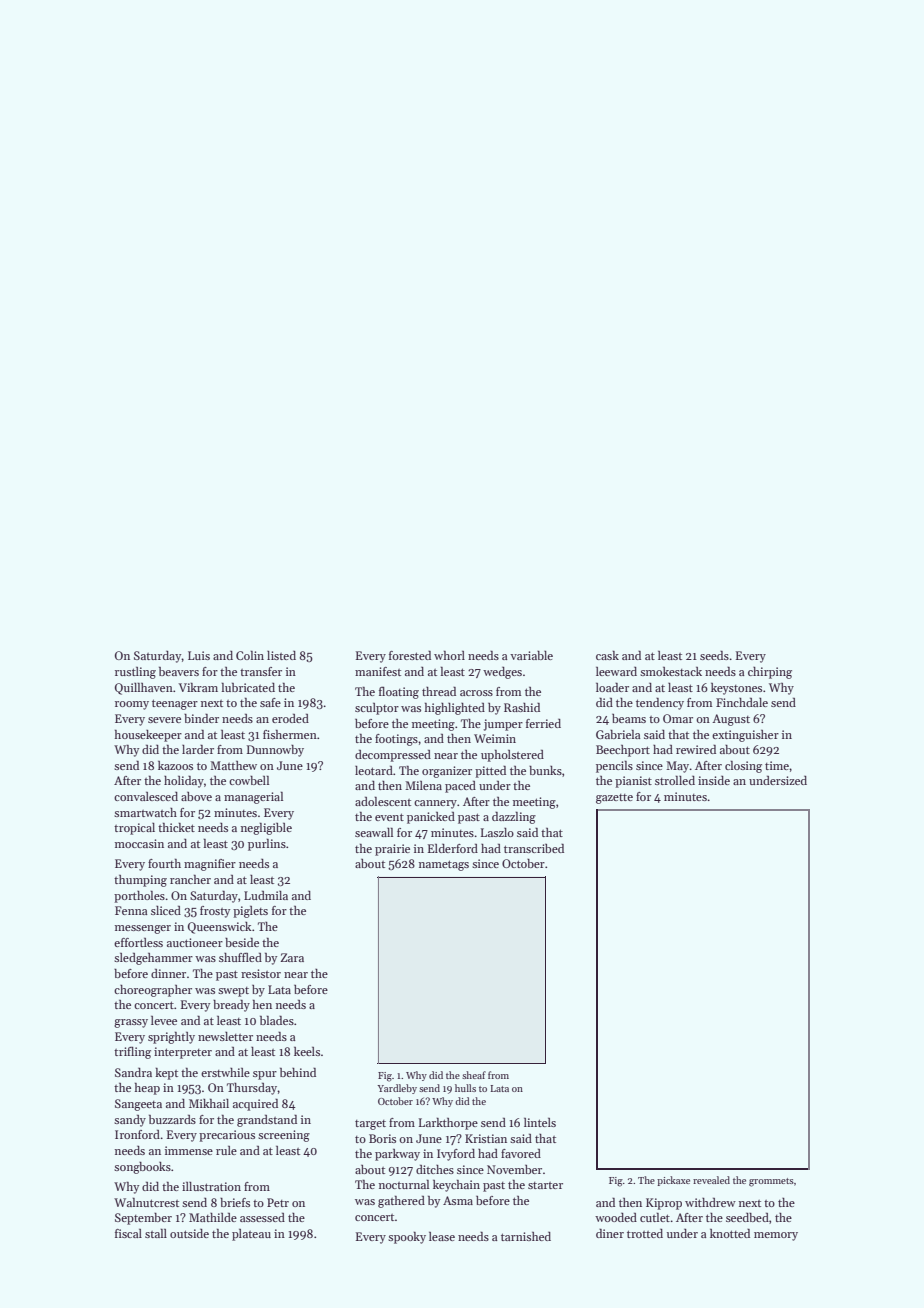 The width and height of the document is (924, 1308). Describe the element at coordinates (407, 1238) in the document. I see `spooky` at that location.
